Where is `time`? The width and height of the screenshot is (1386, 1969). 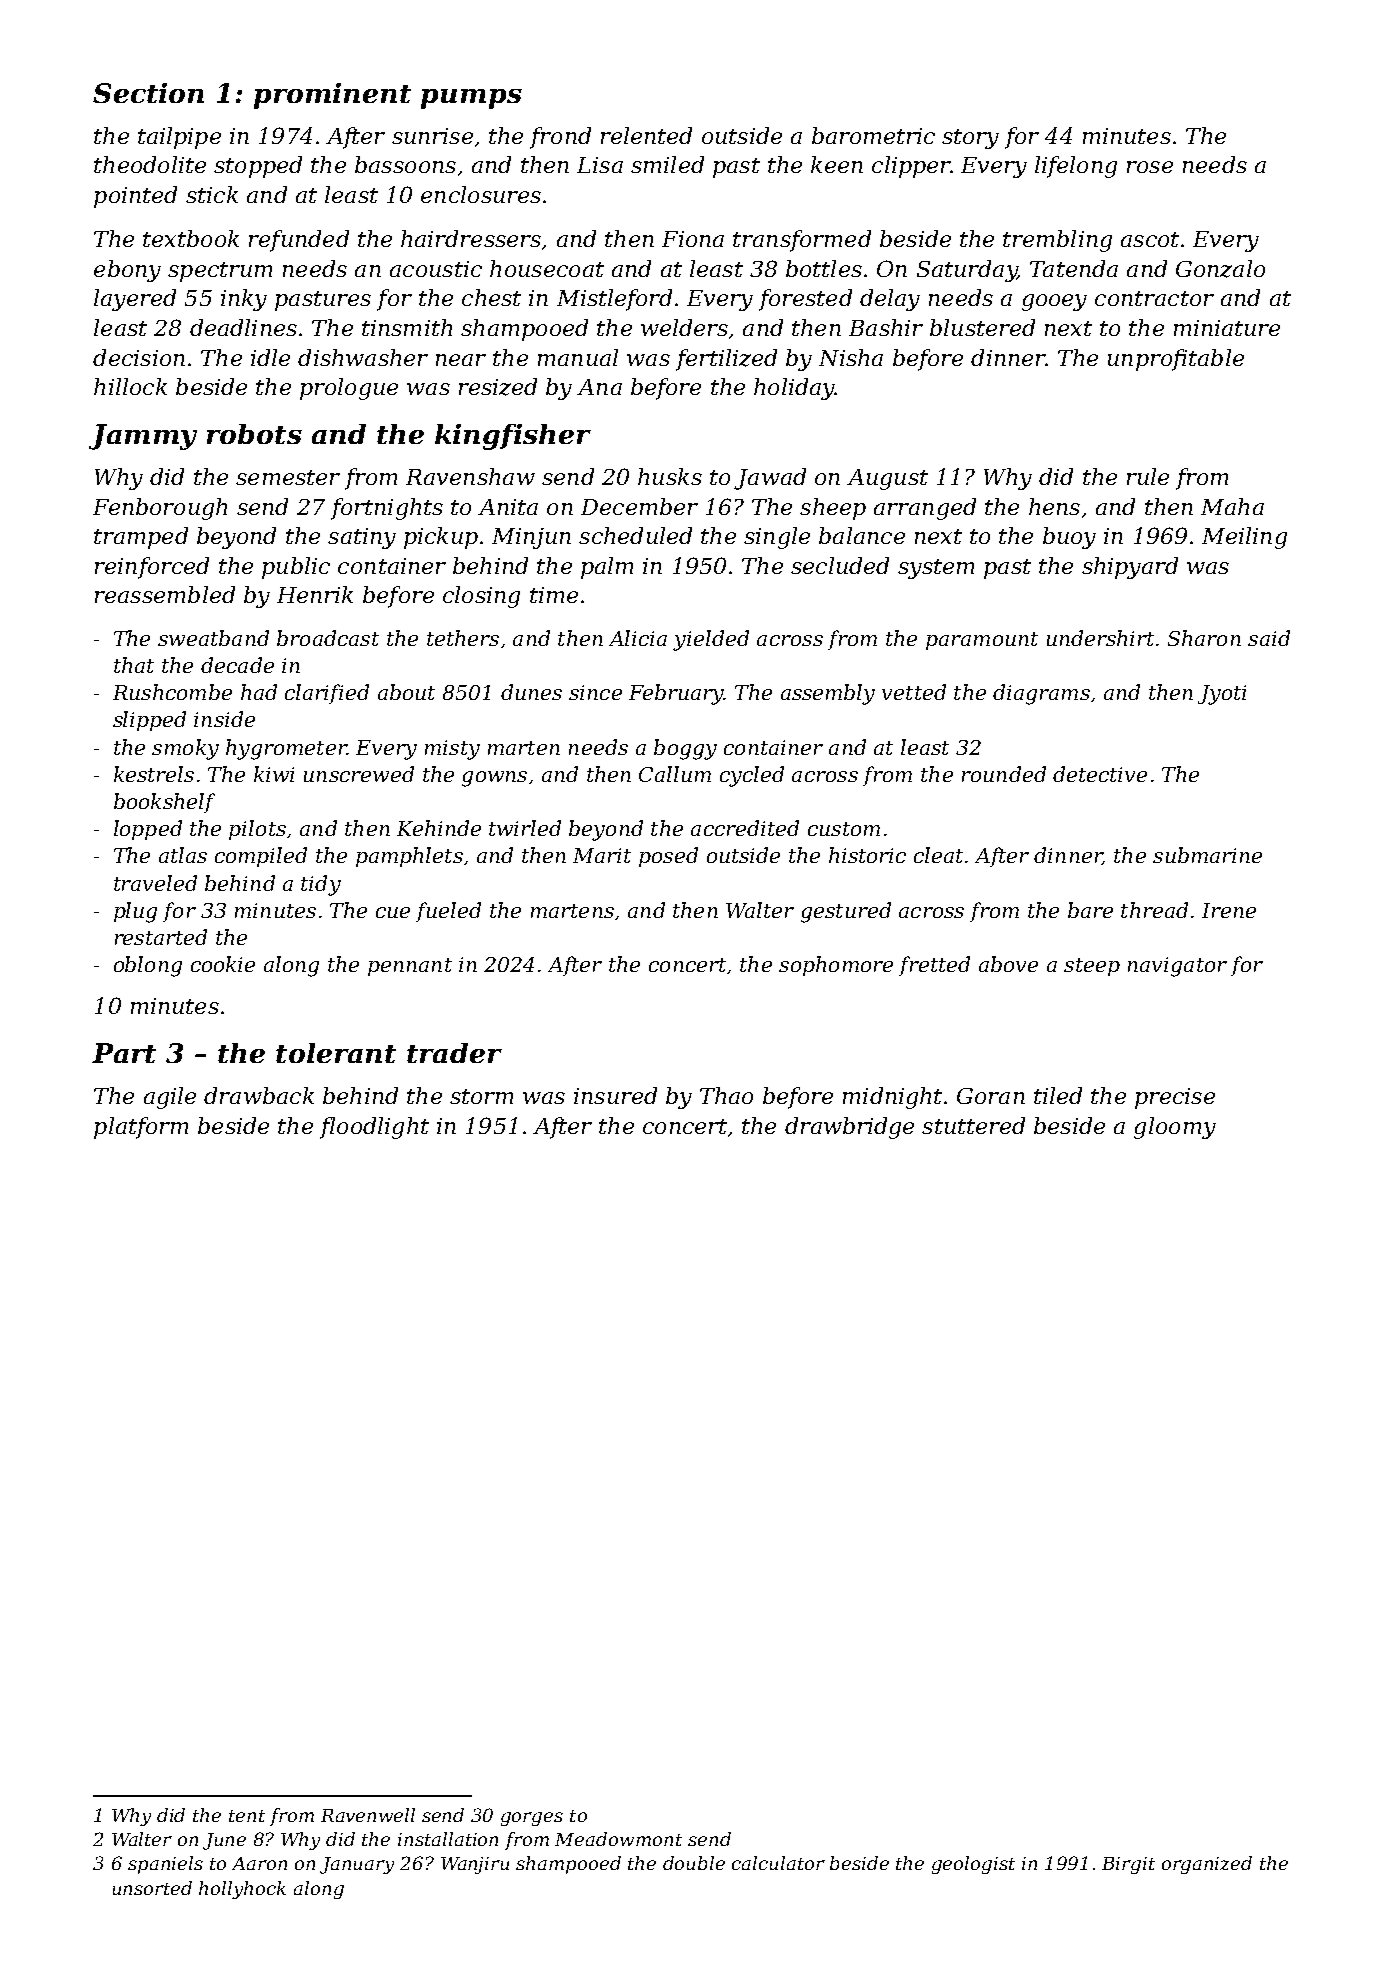 time is located at coordinates (554, 595).
